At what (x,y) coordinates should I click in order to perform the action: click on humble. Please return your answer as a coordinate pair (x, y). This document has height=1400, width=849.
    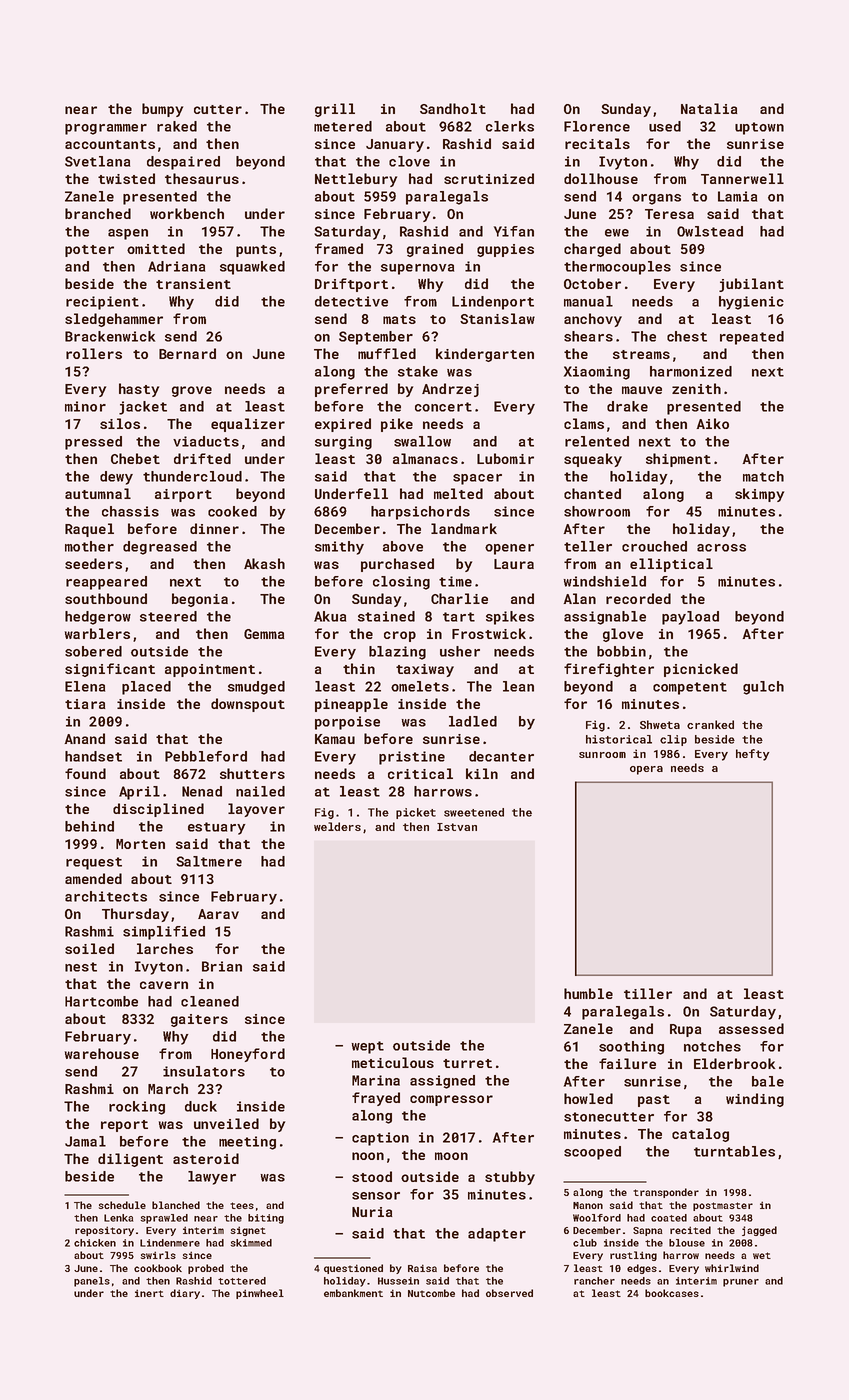
    Looking at the image, I should click on (588, 993).
